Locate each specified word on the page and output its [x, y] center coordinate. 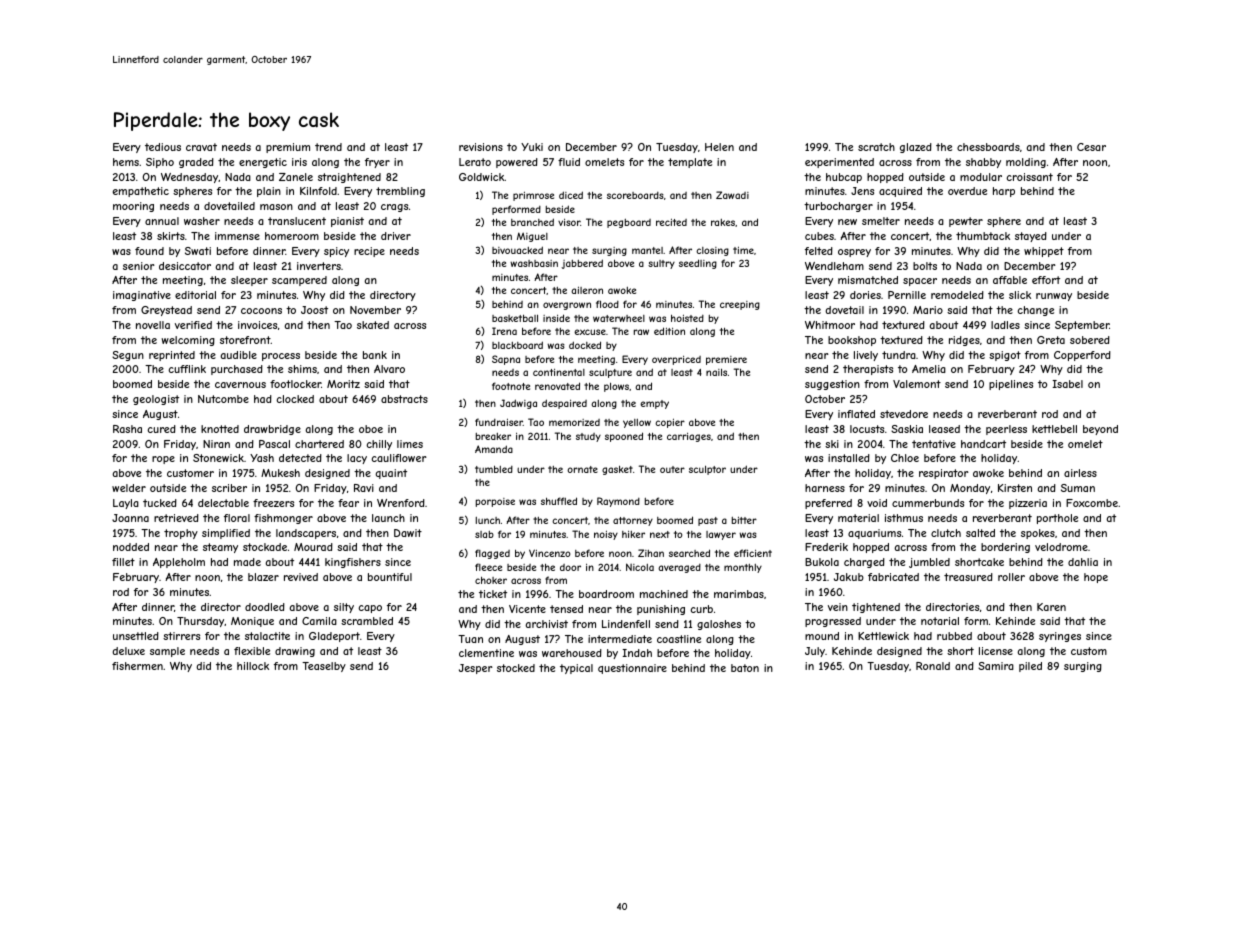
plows [616, 387]
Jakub [849, 577]
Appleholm [179, 563]
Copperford [1082, 356]
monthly [743, 568]
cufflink [187, 369]
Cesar [1091, 147]
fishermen [137, 666]
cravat [201, 147]
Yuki [532, 147]
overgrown [567, 306]
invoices [257, 325]
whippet [1044, 252]
